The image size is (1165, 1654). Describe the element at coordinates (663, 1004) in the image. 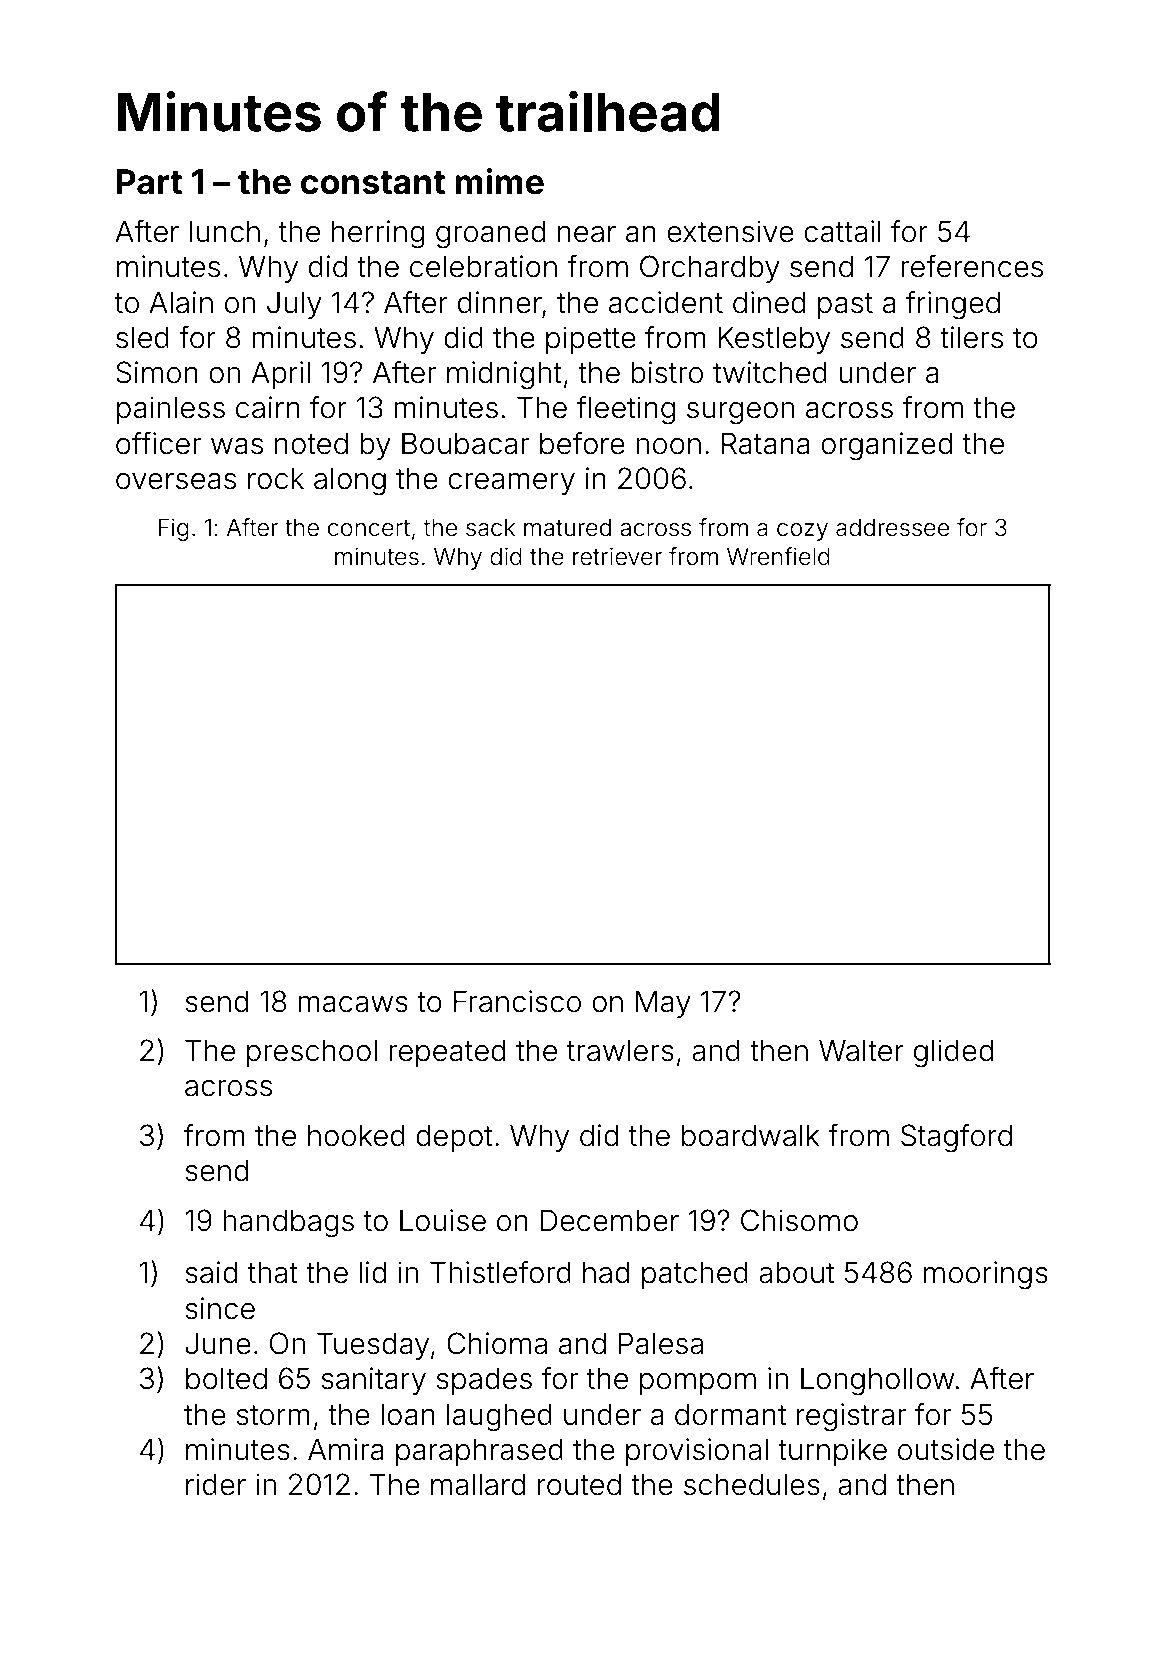

I see `May` at that location.
